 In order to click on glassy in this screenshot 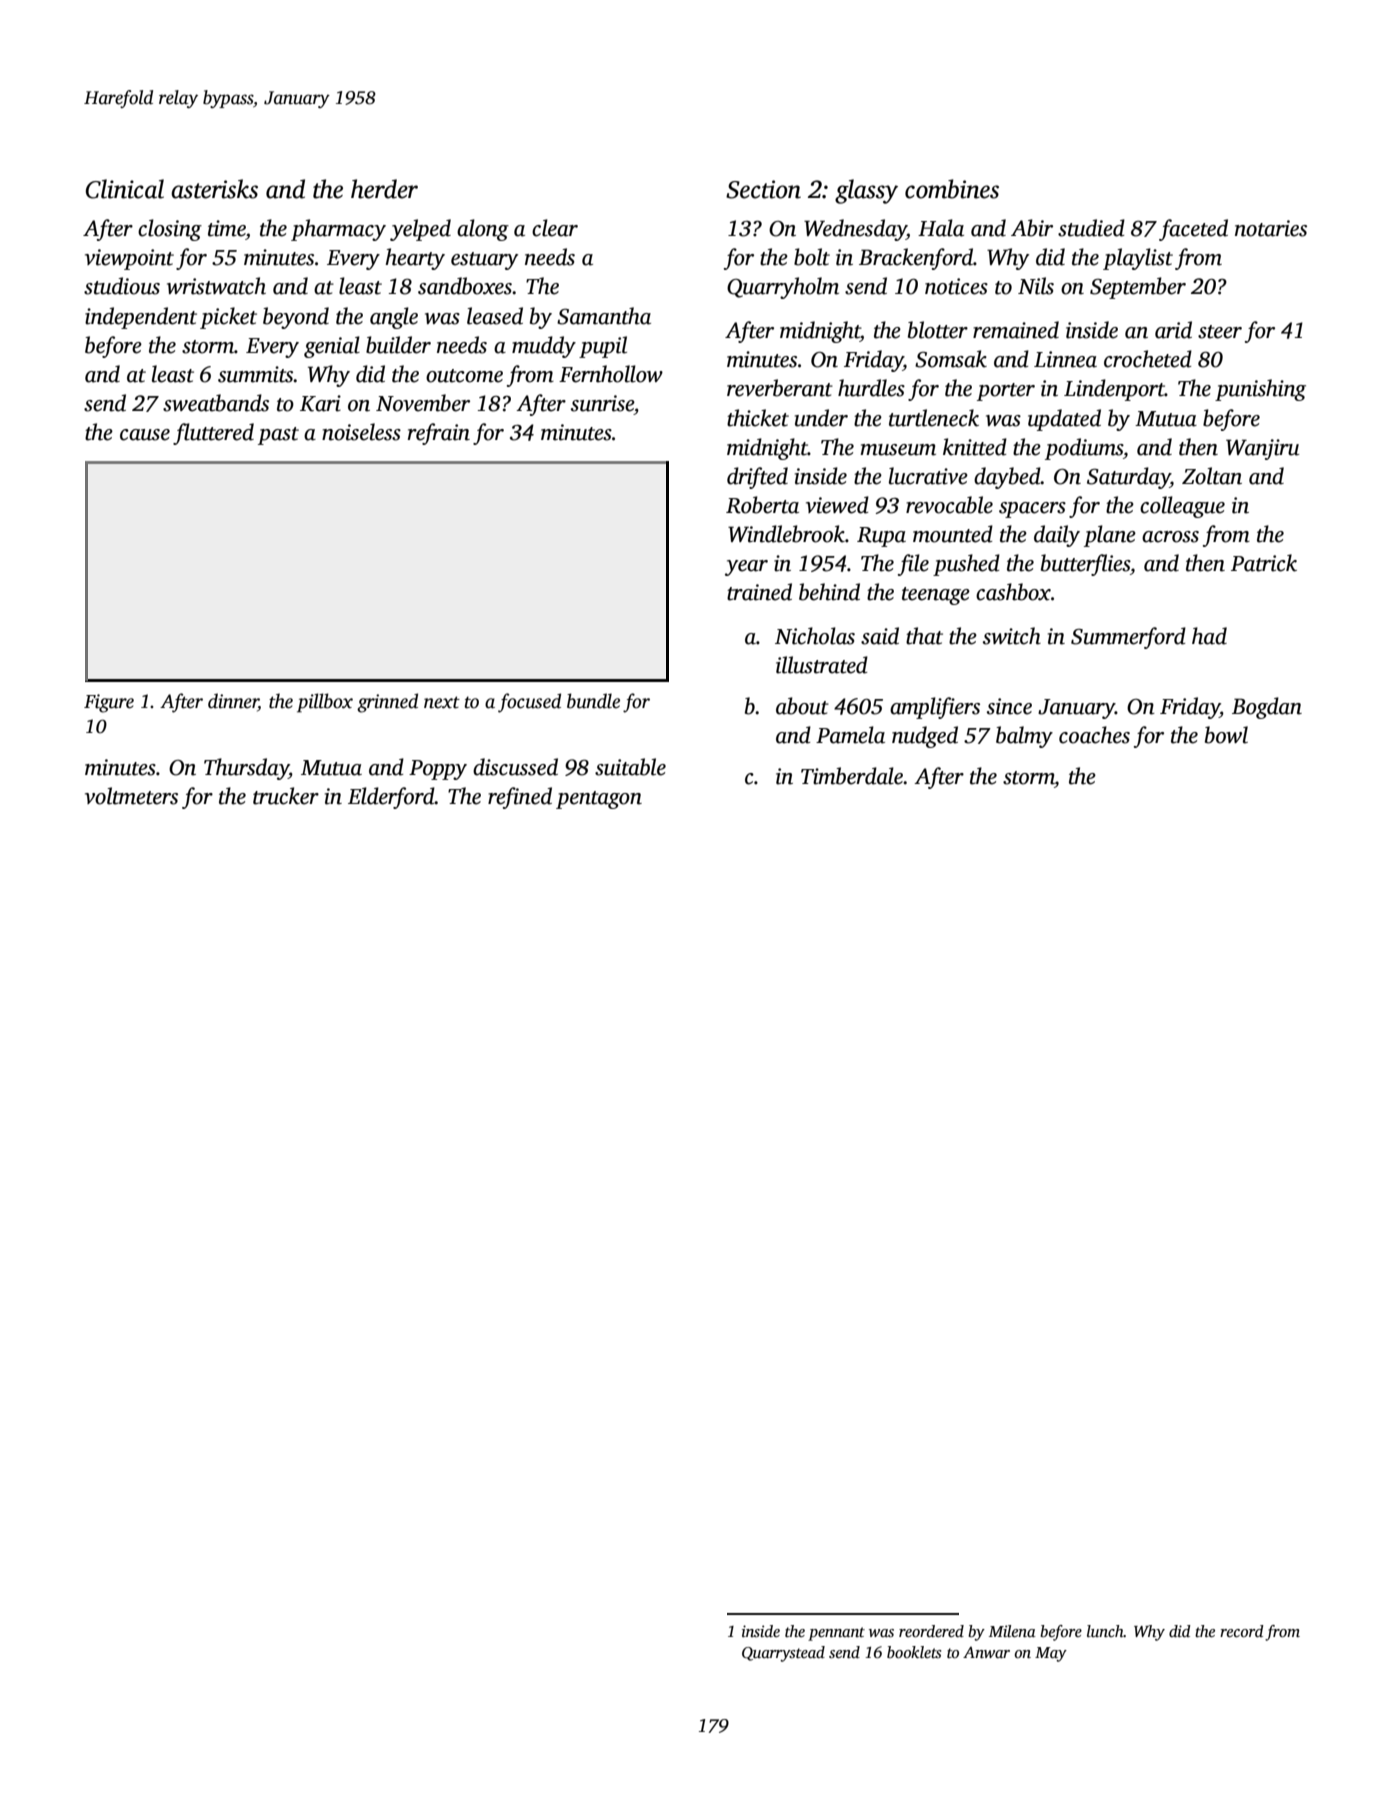, I will do `click(866, 191)`.
